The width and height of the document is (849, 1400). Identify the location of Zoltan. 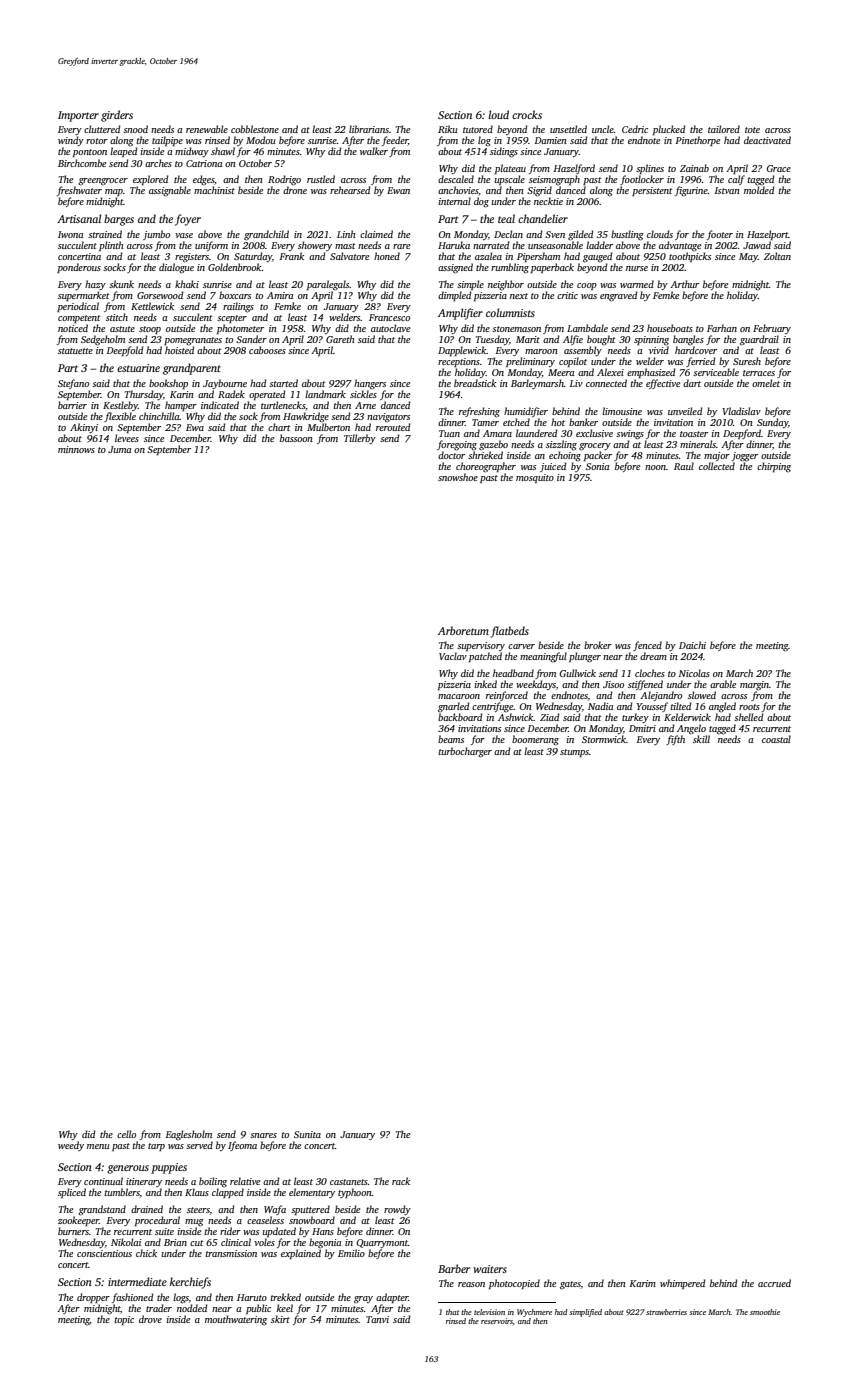
(777, 256).
